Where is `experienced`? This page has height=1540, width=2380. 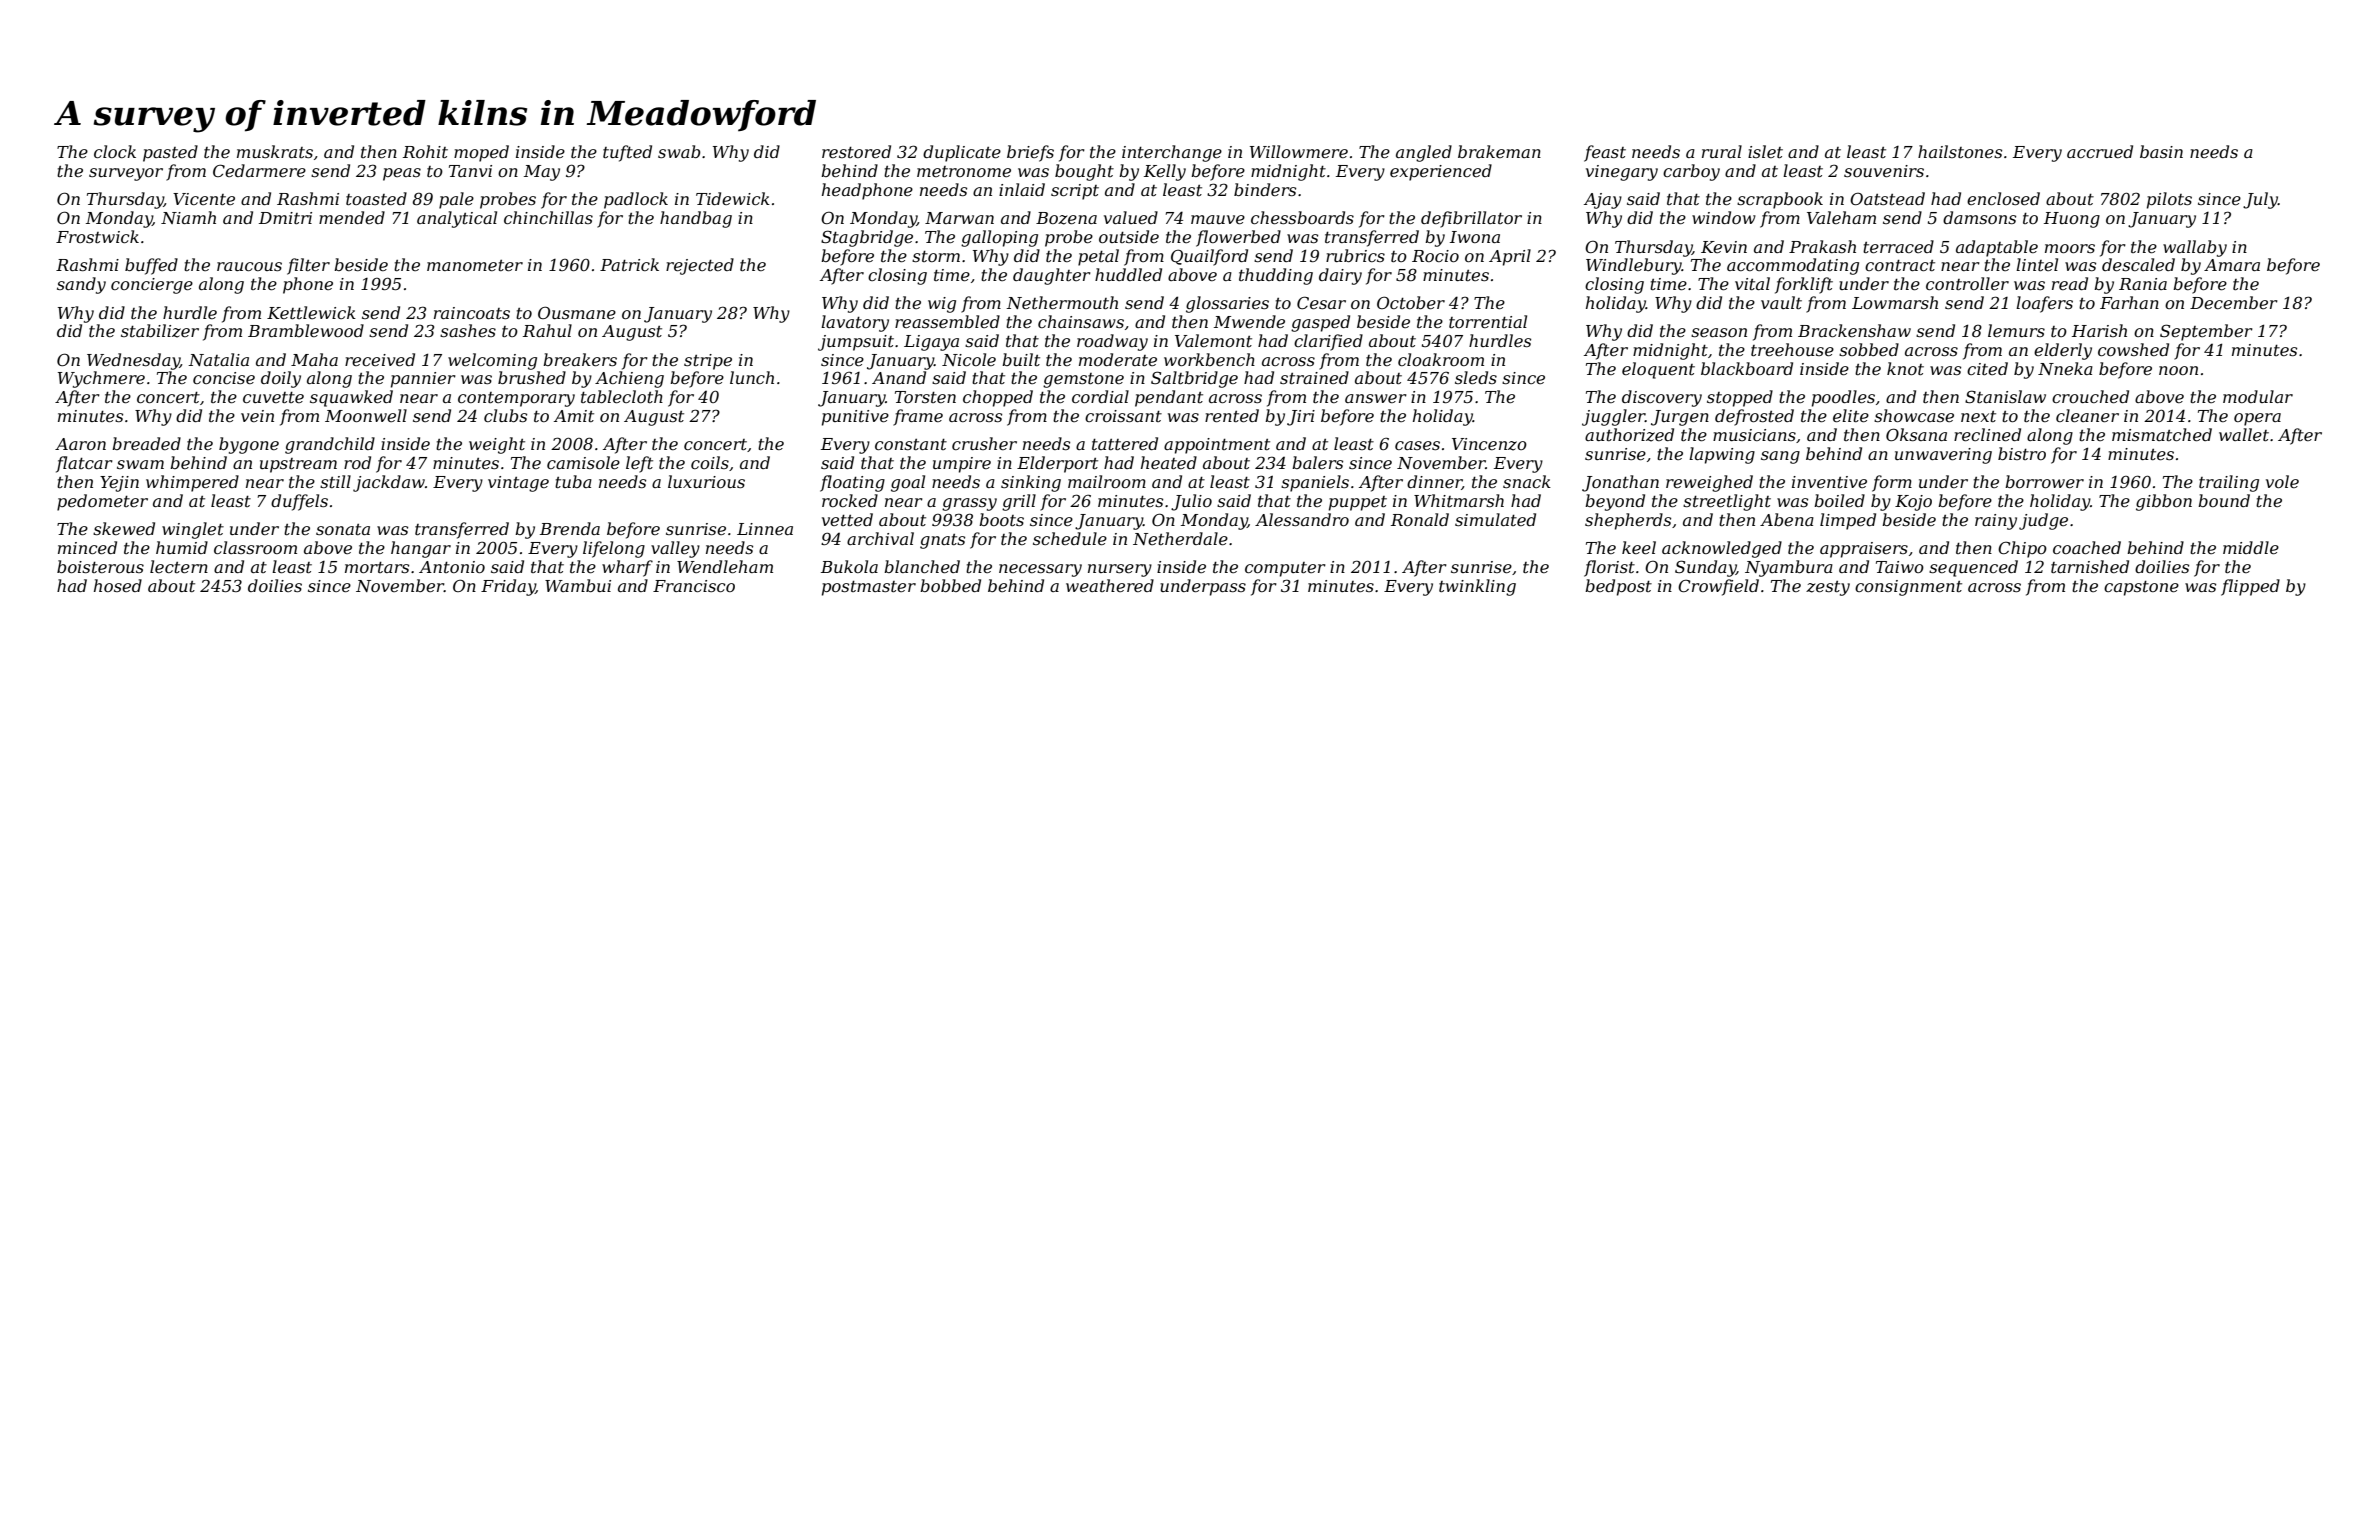
experienced is located at coordinates (1441, 172).
